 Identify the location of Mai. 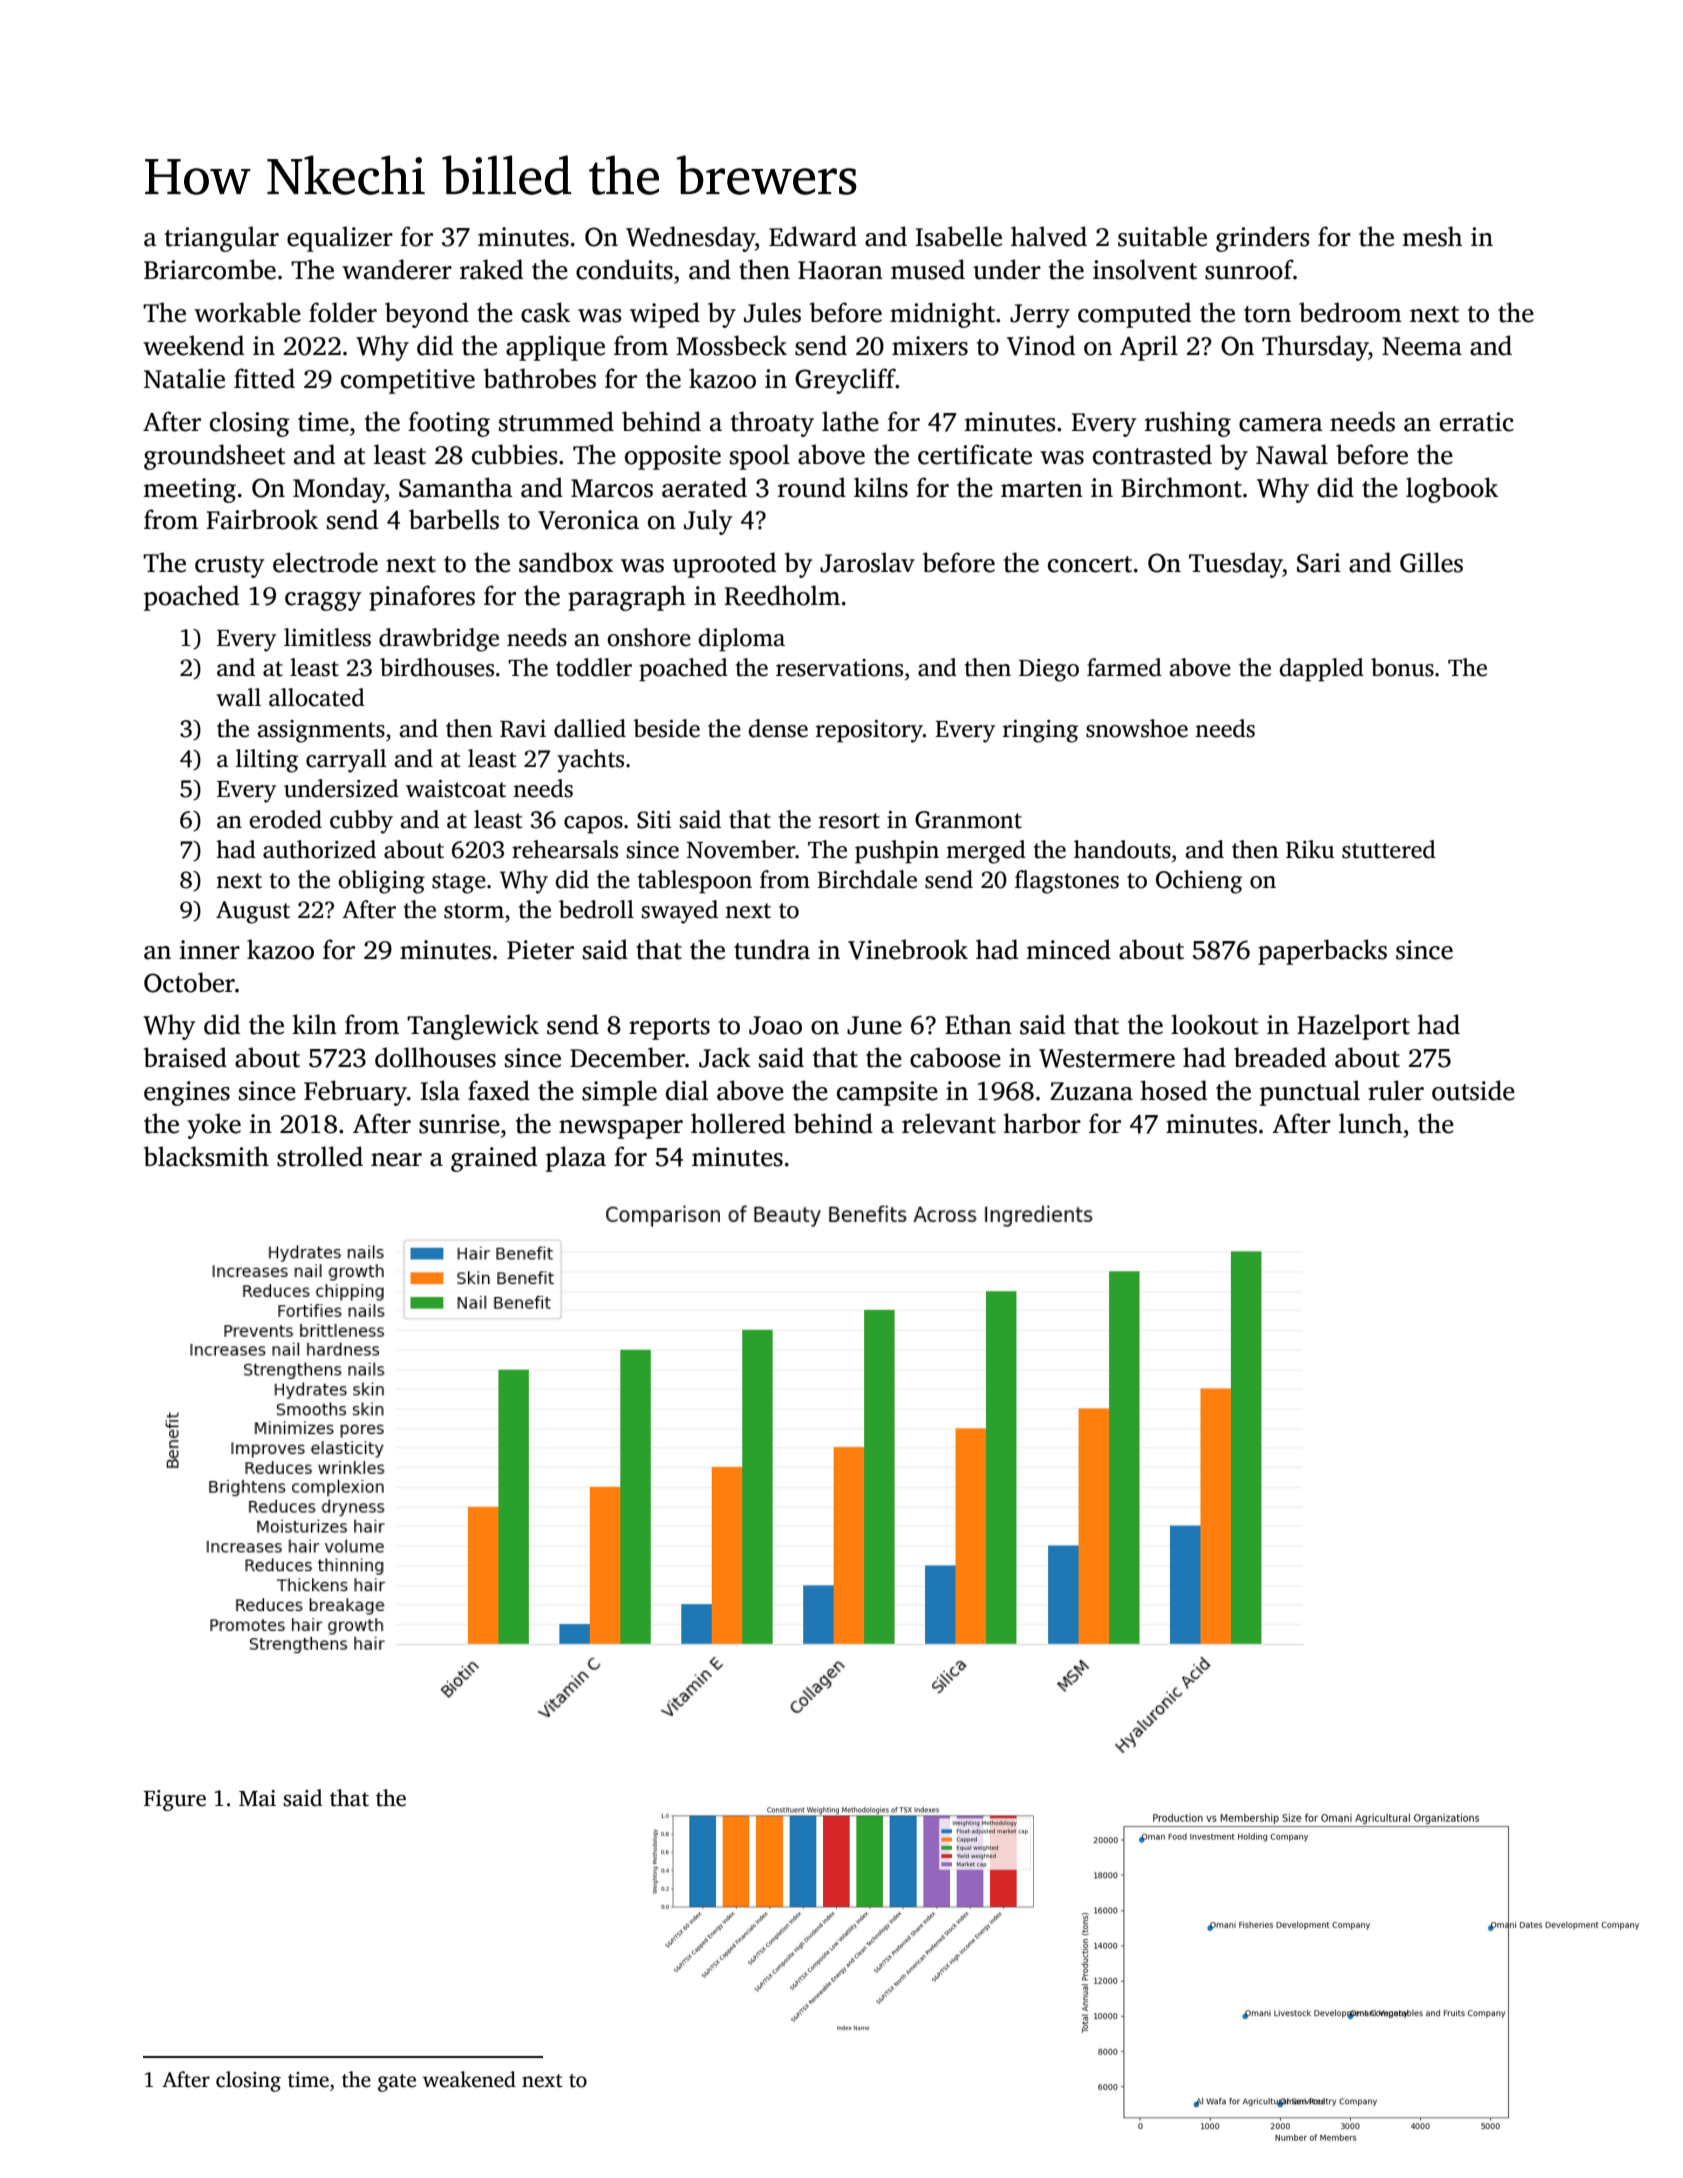
(257, 1798).
